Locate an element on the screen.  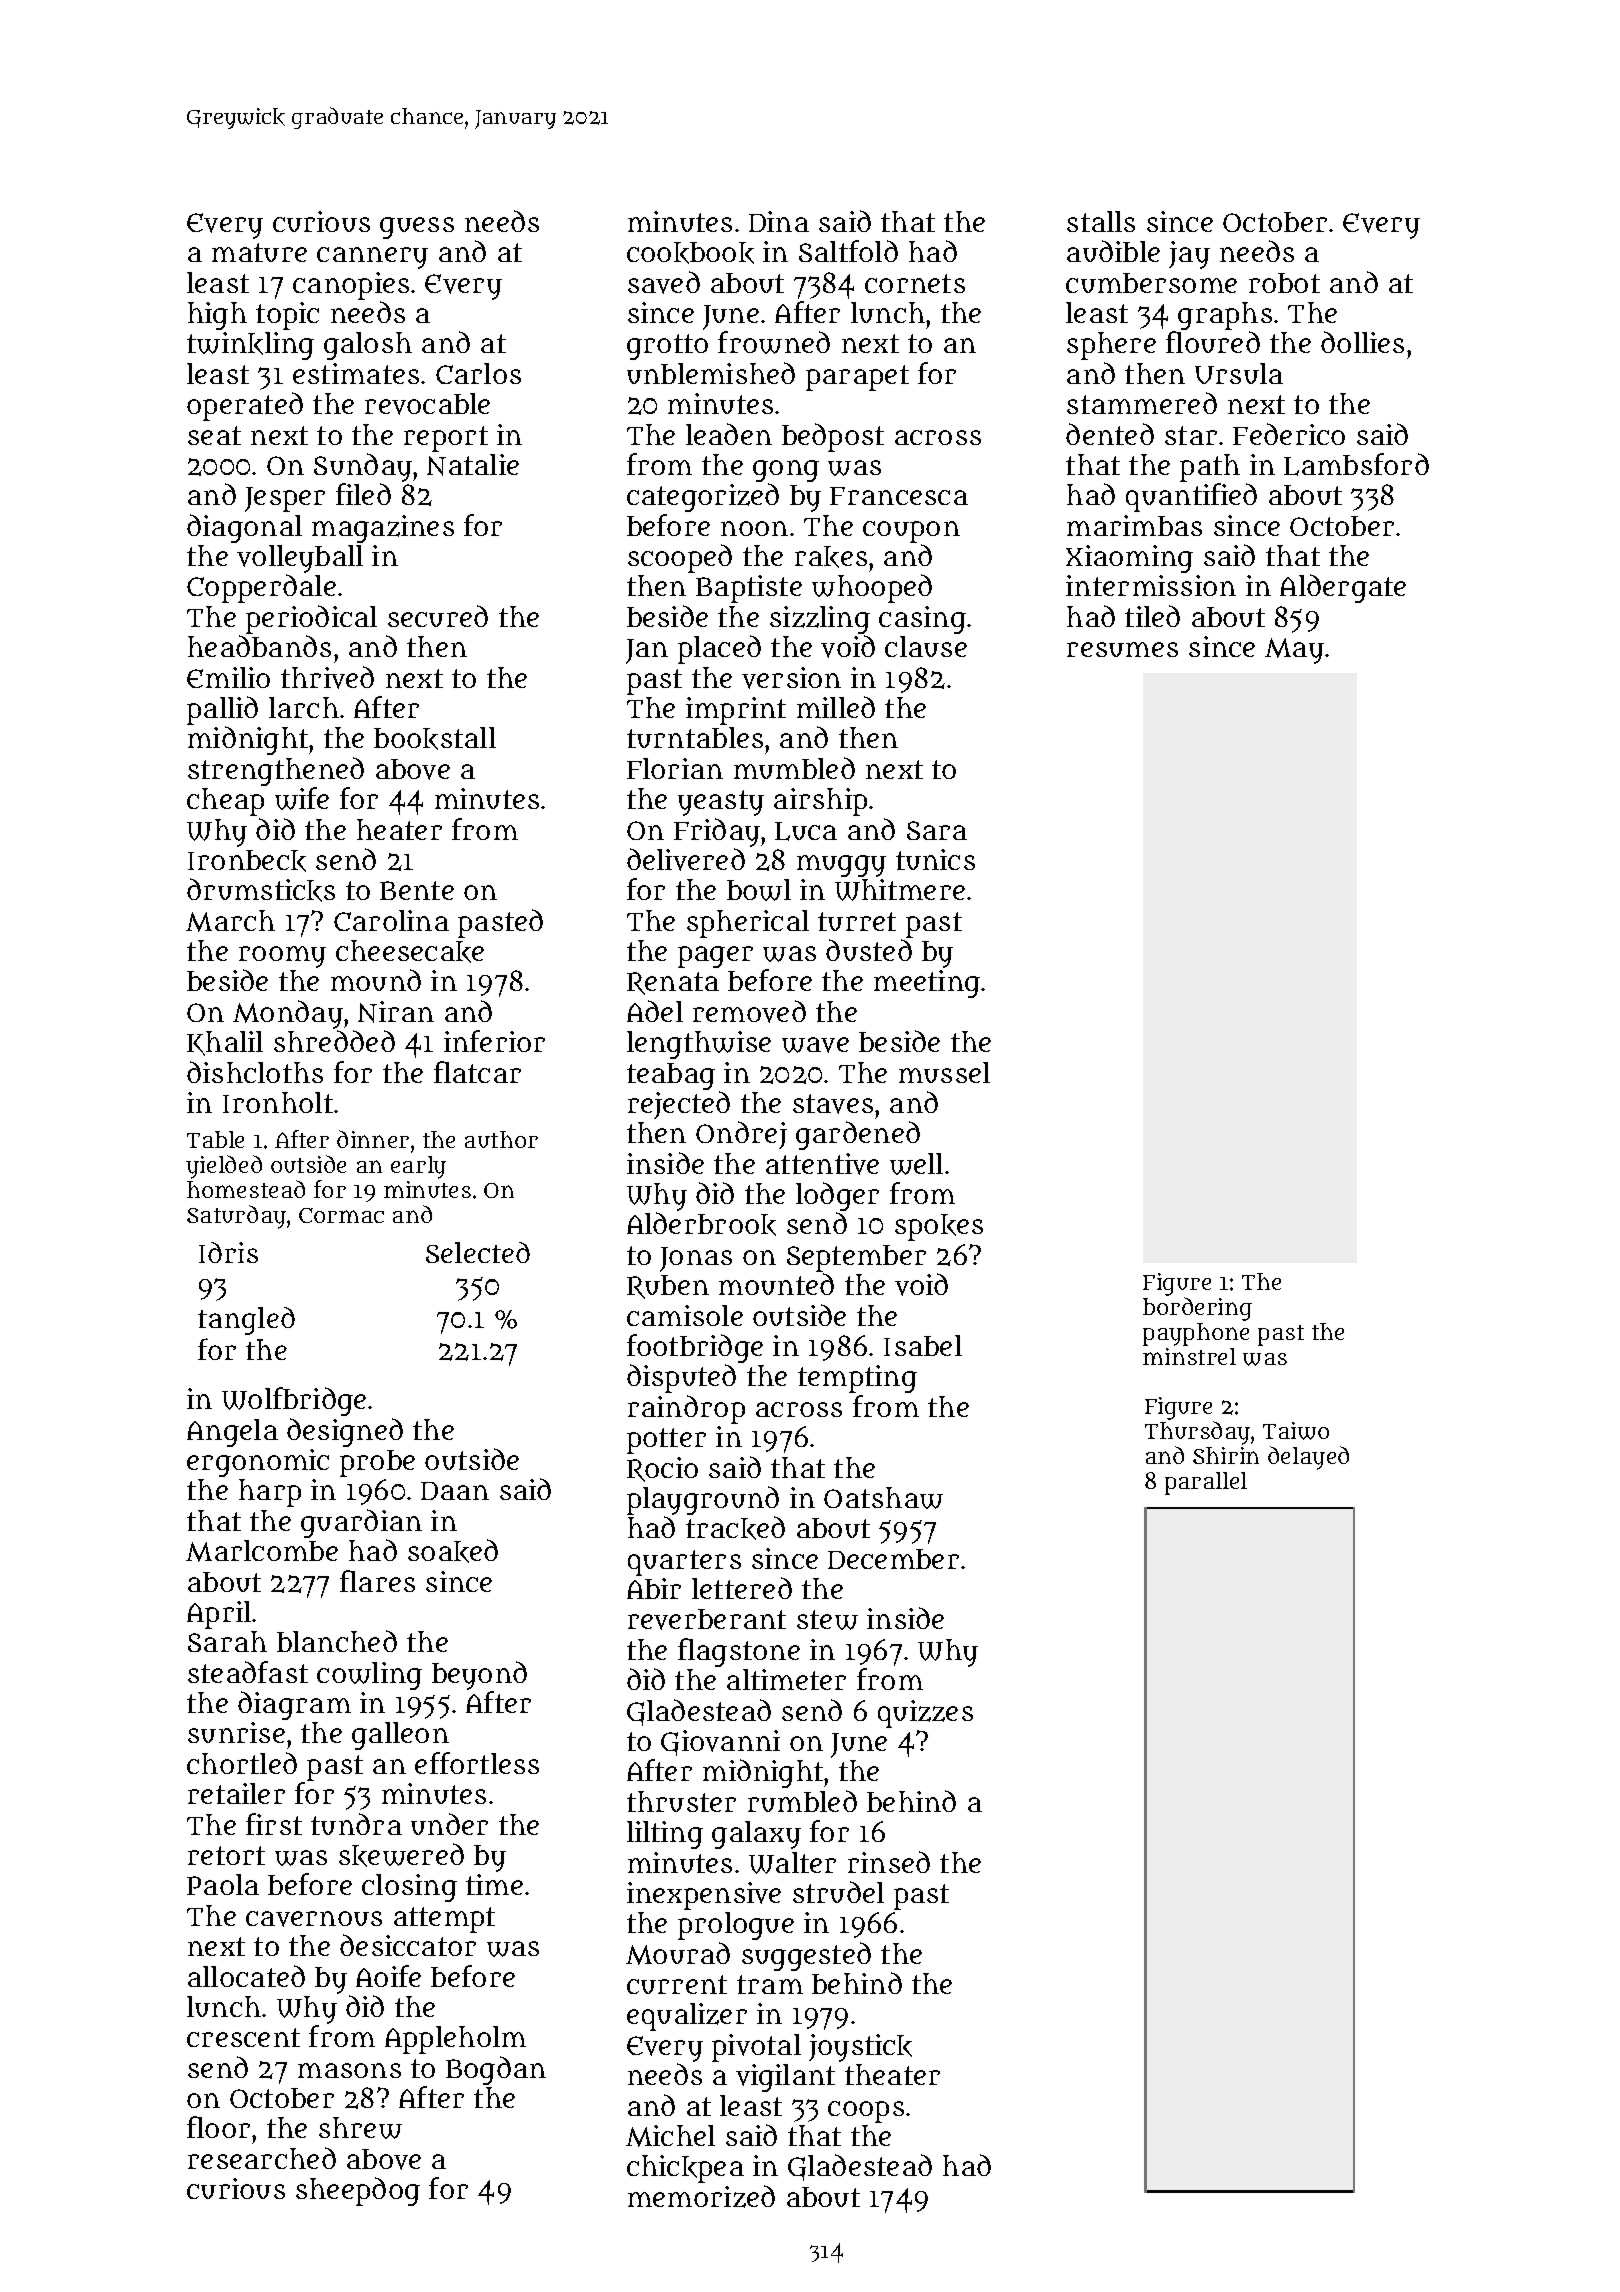
desiccator is located at coordinates (408, 1945).
